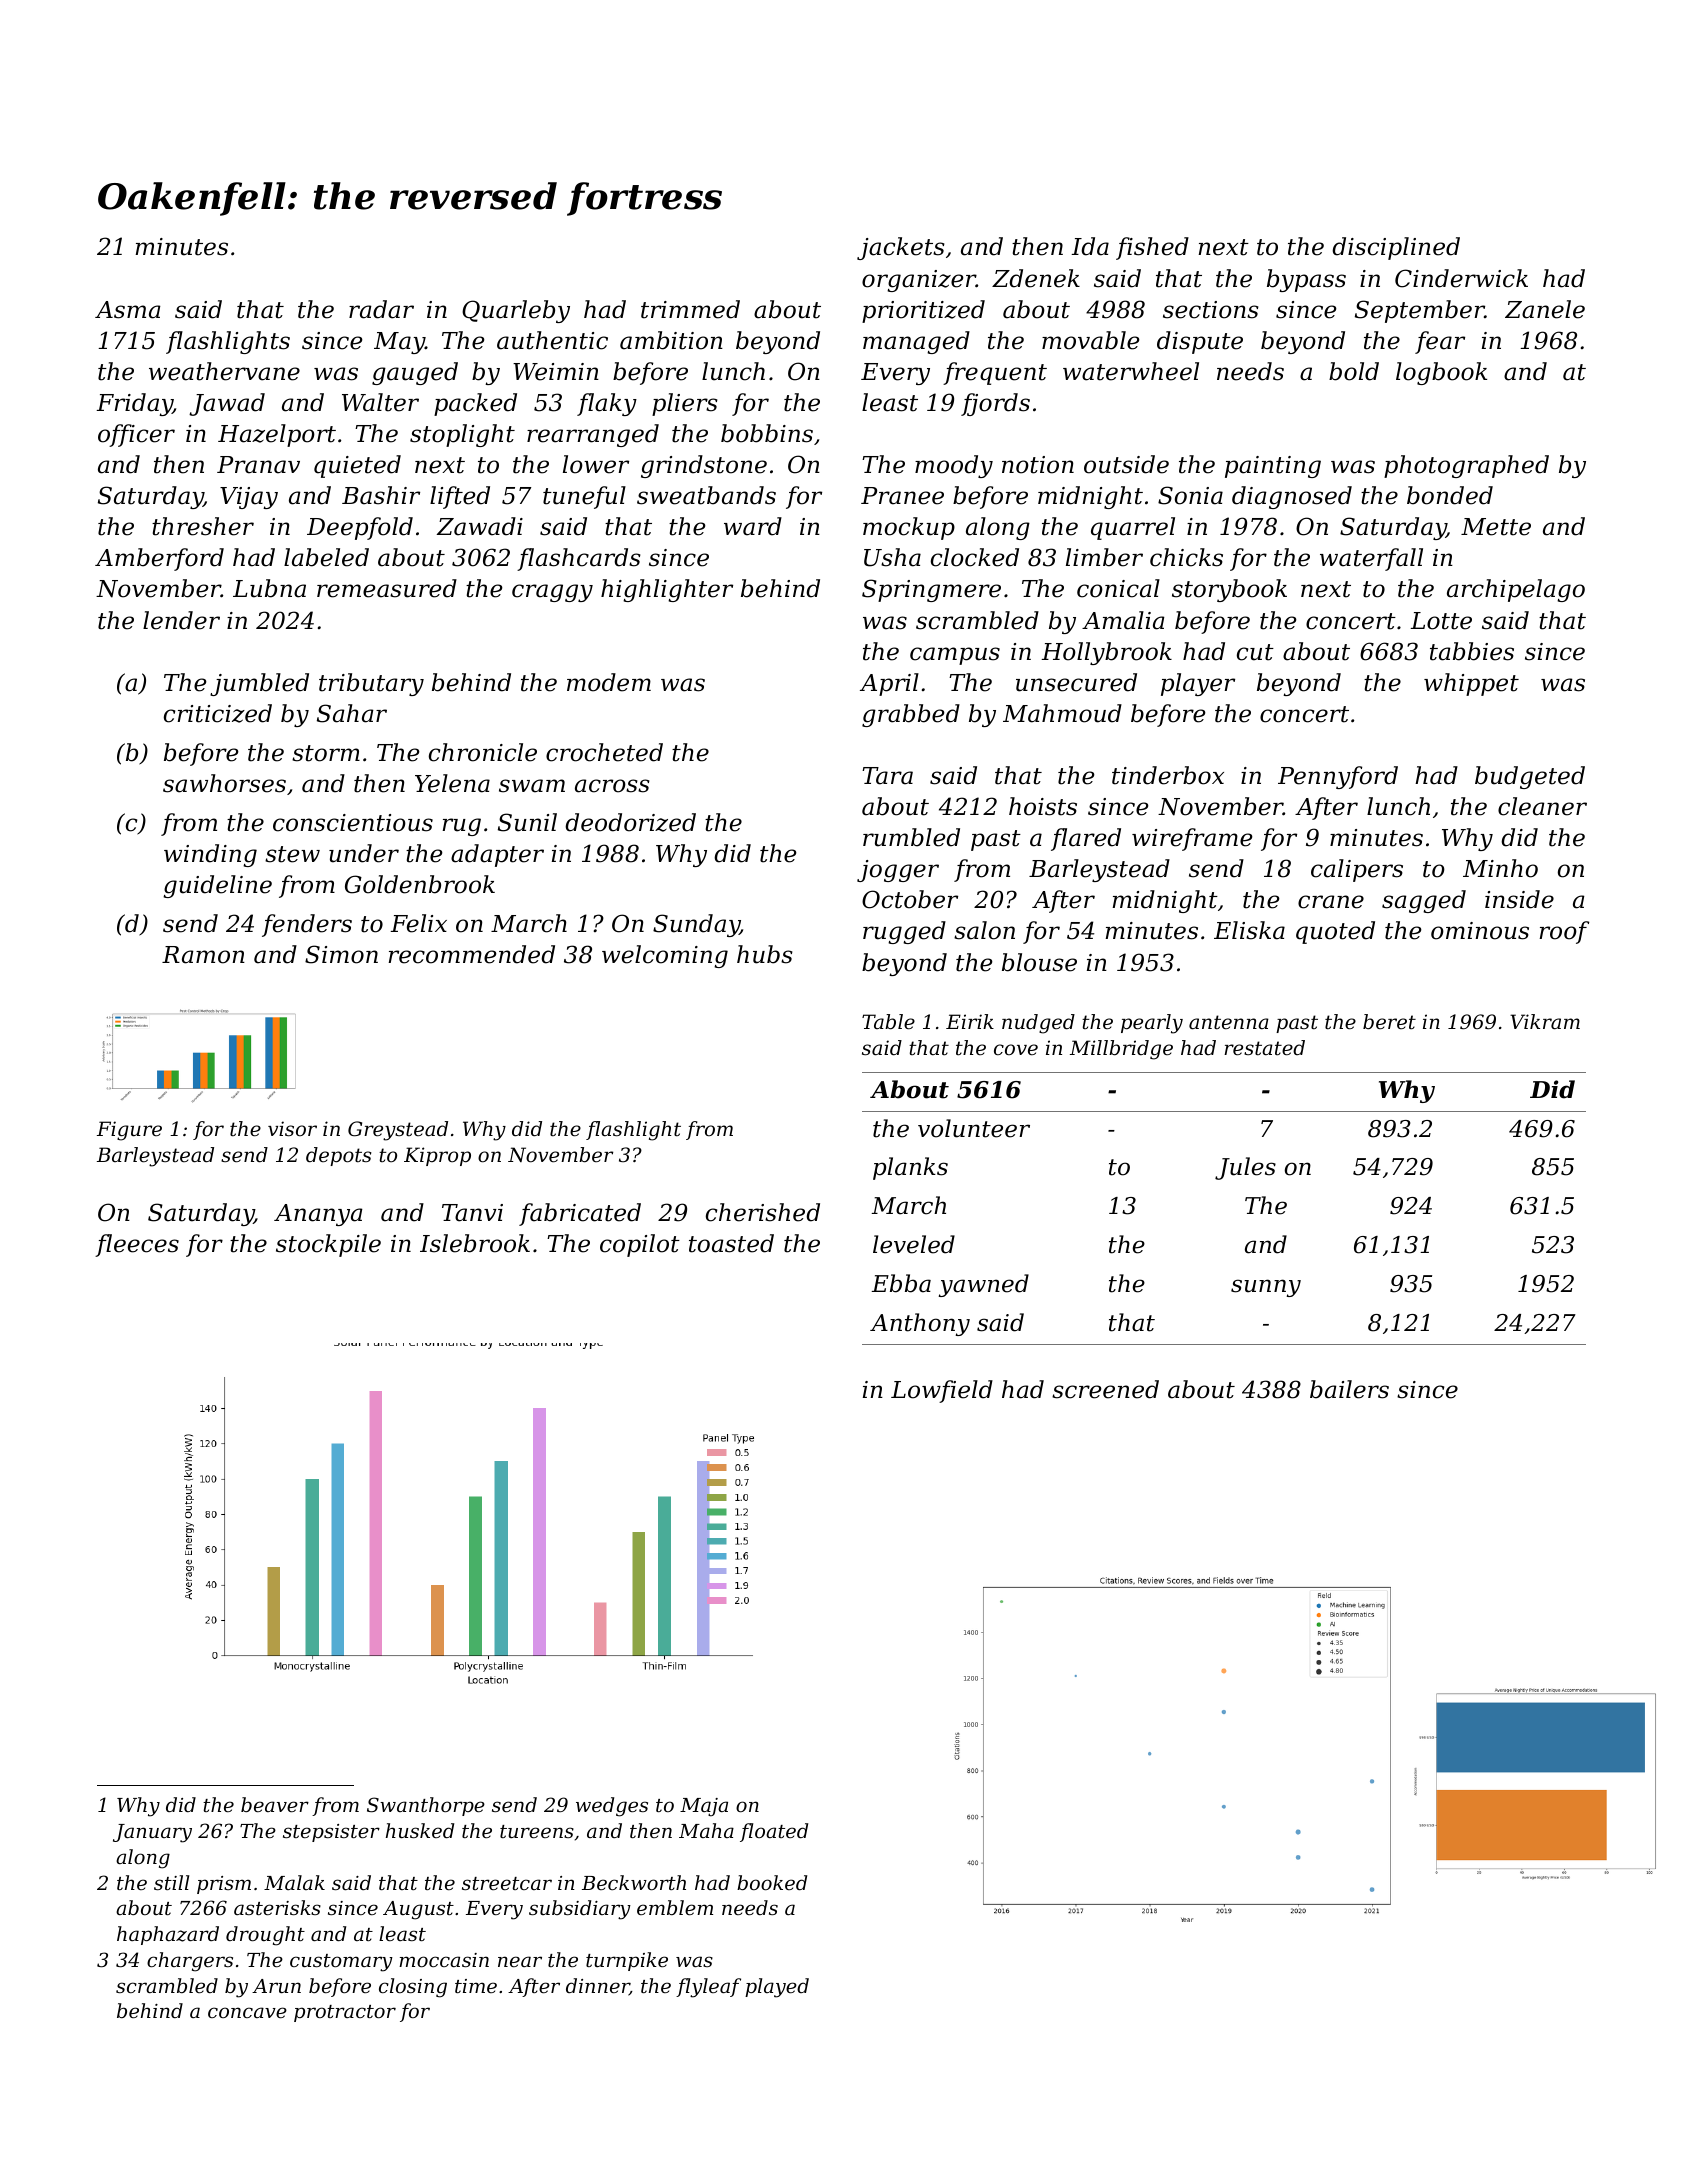  I want to click on protractor, so click(345, 2013).
